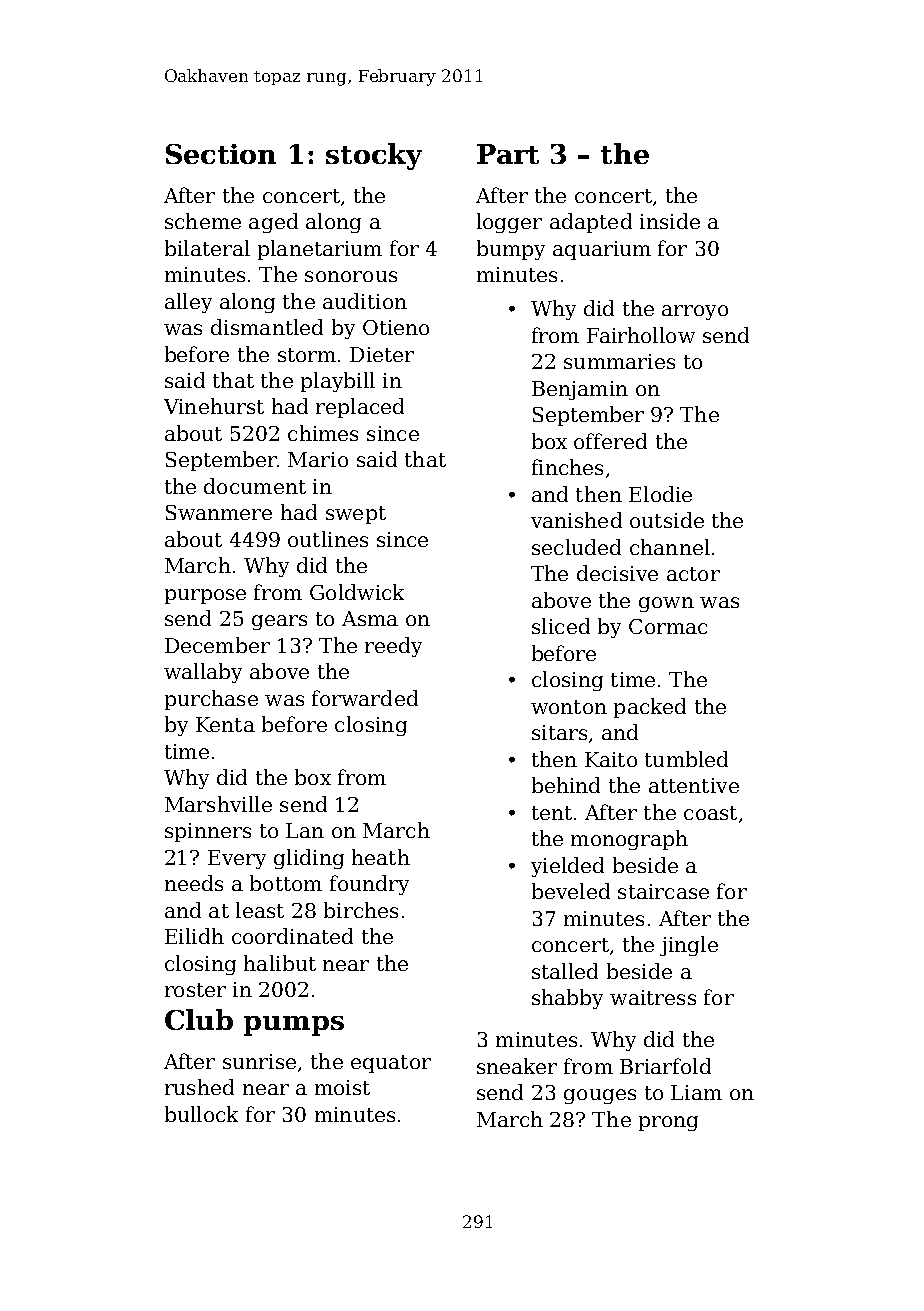 This screenshot has width=924, height=1311. What do you see at coordinates (360, 408) in the screenshot?
I see `replaced` at bounding box center [360, 408].
